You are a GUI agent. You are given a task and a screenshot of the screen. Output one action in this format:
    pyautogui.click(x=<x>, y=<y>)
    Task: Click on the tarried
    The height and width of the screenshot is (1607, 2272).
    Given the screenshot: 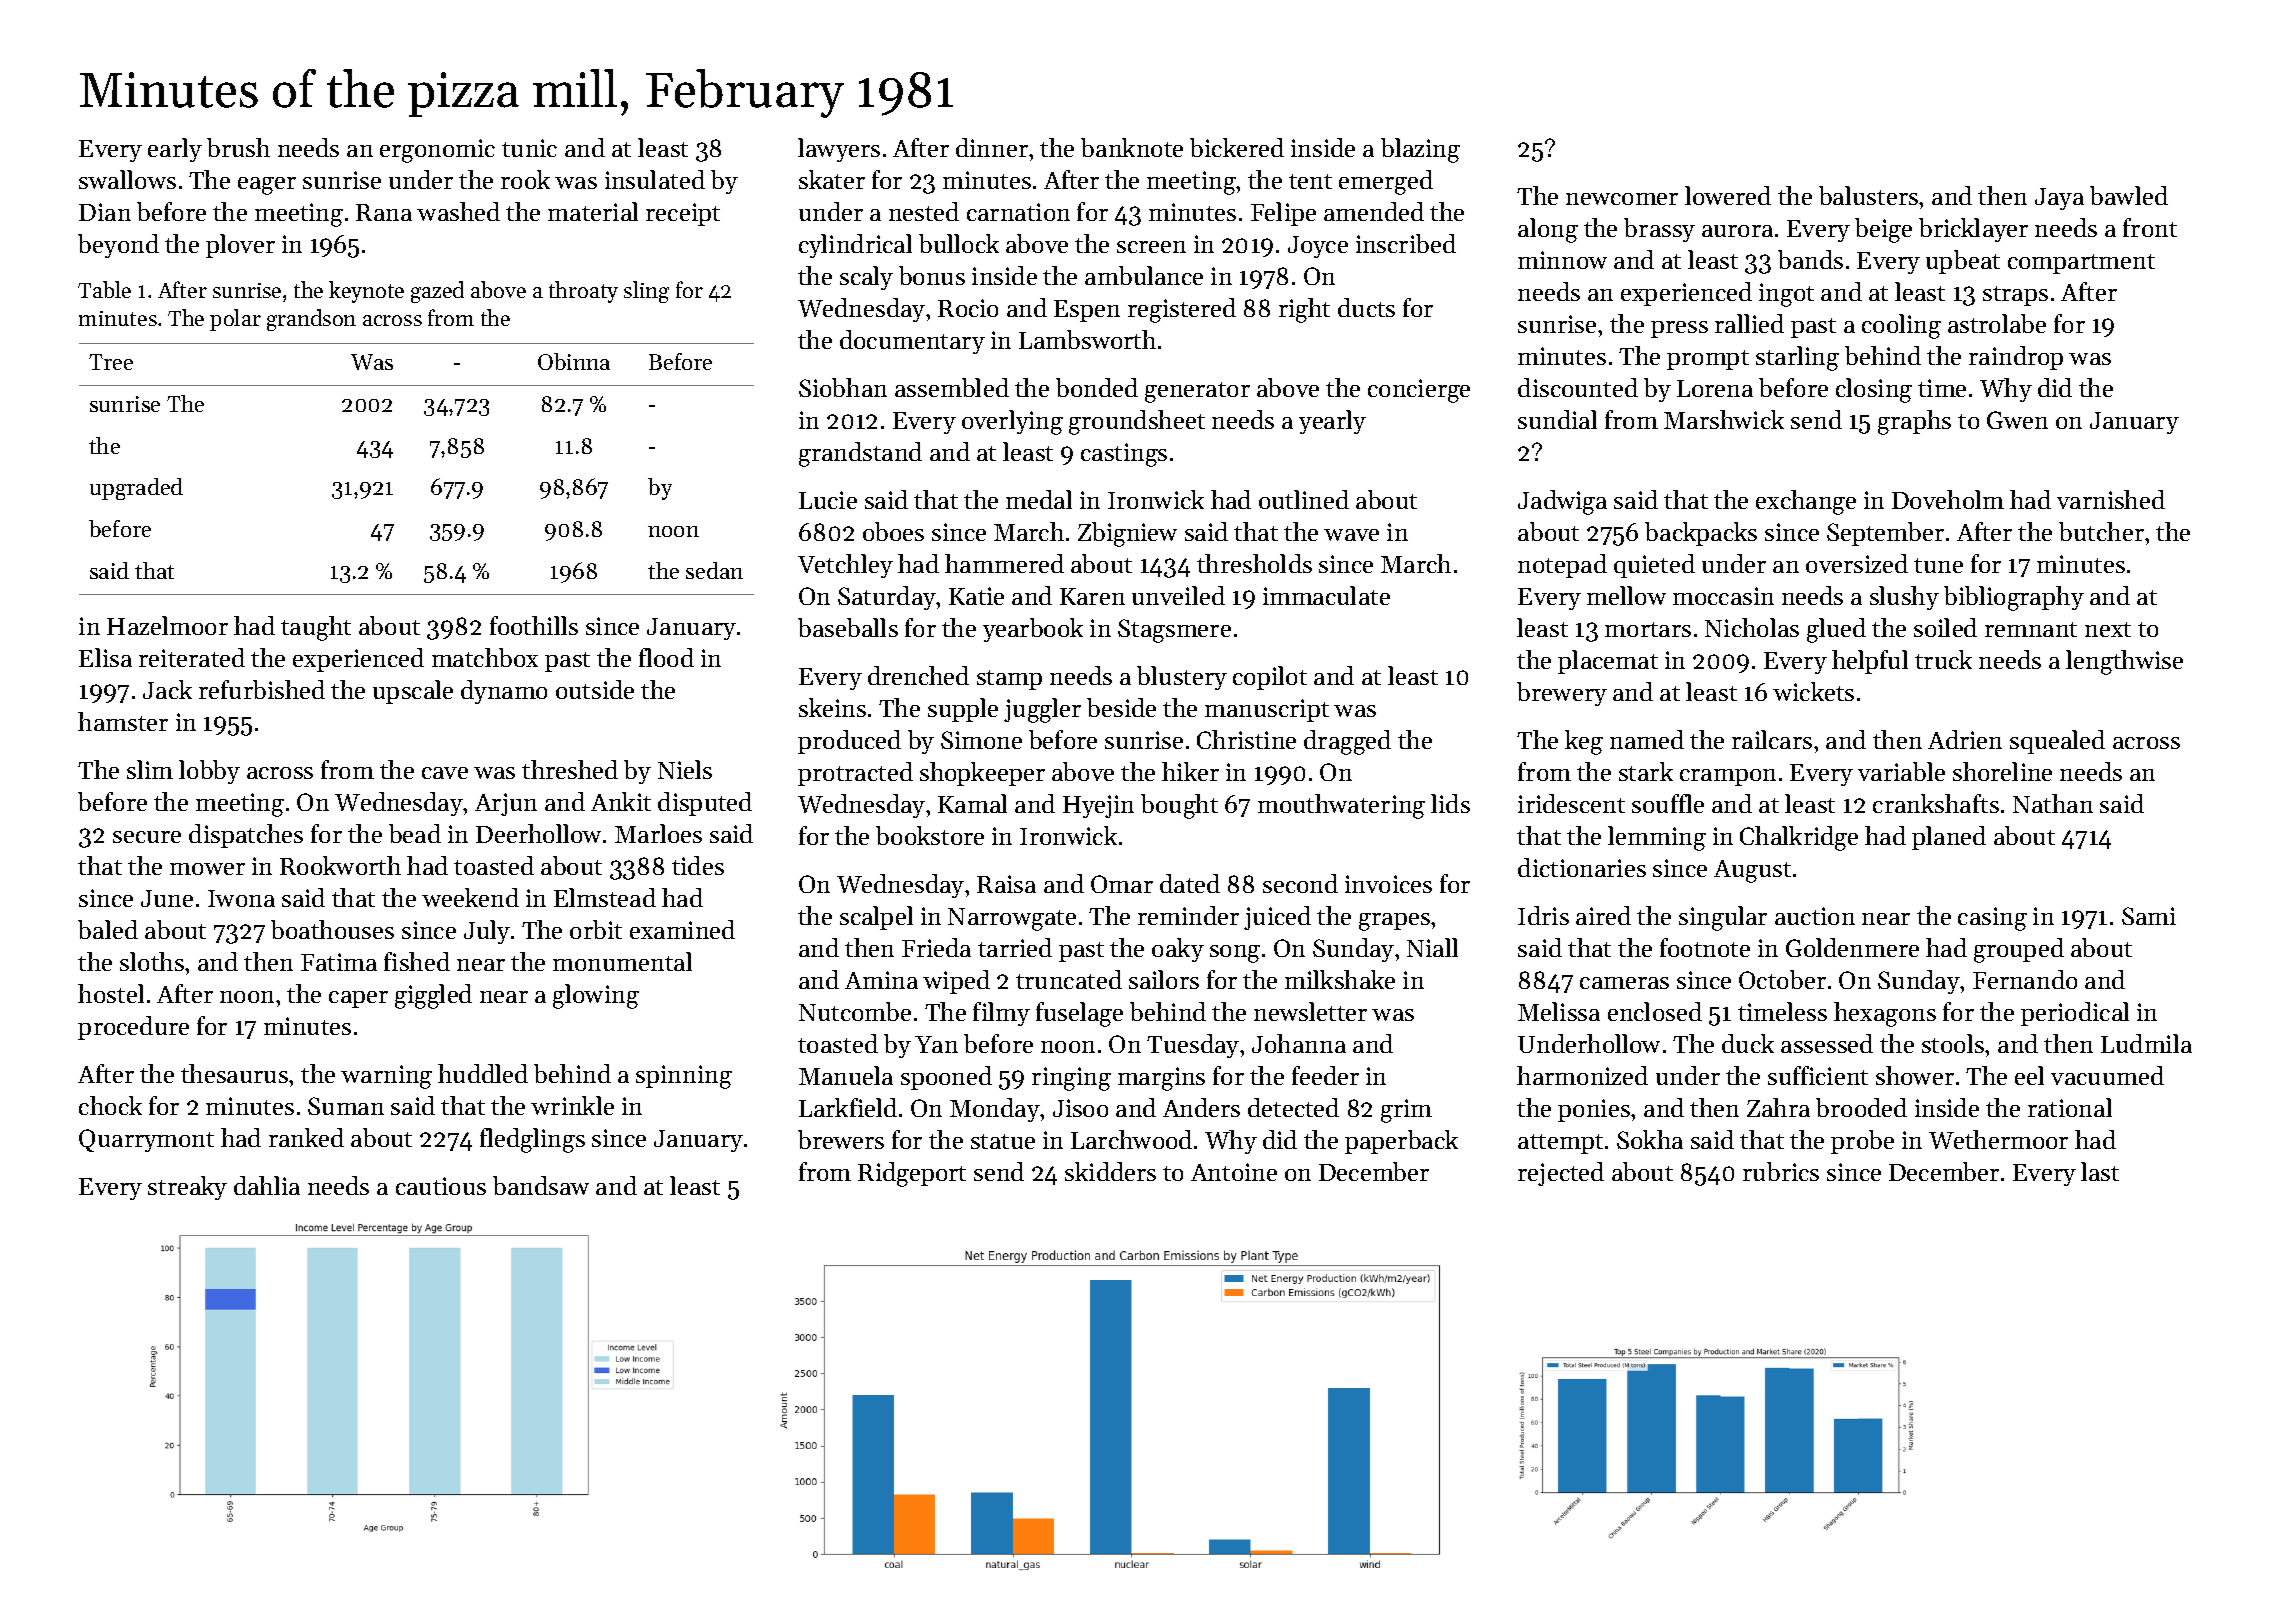 What is the action you would take?
    pyautogui.click(x=1015, y=947)
